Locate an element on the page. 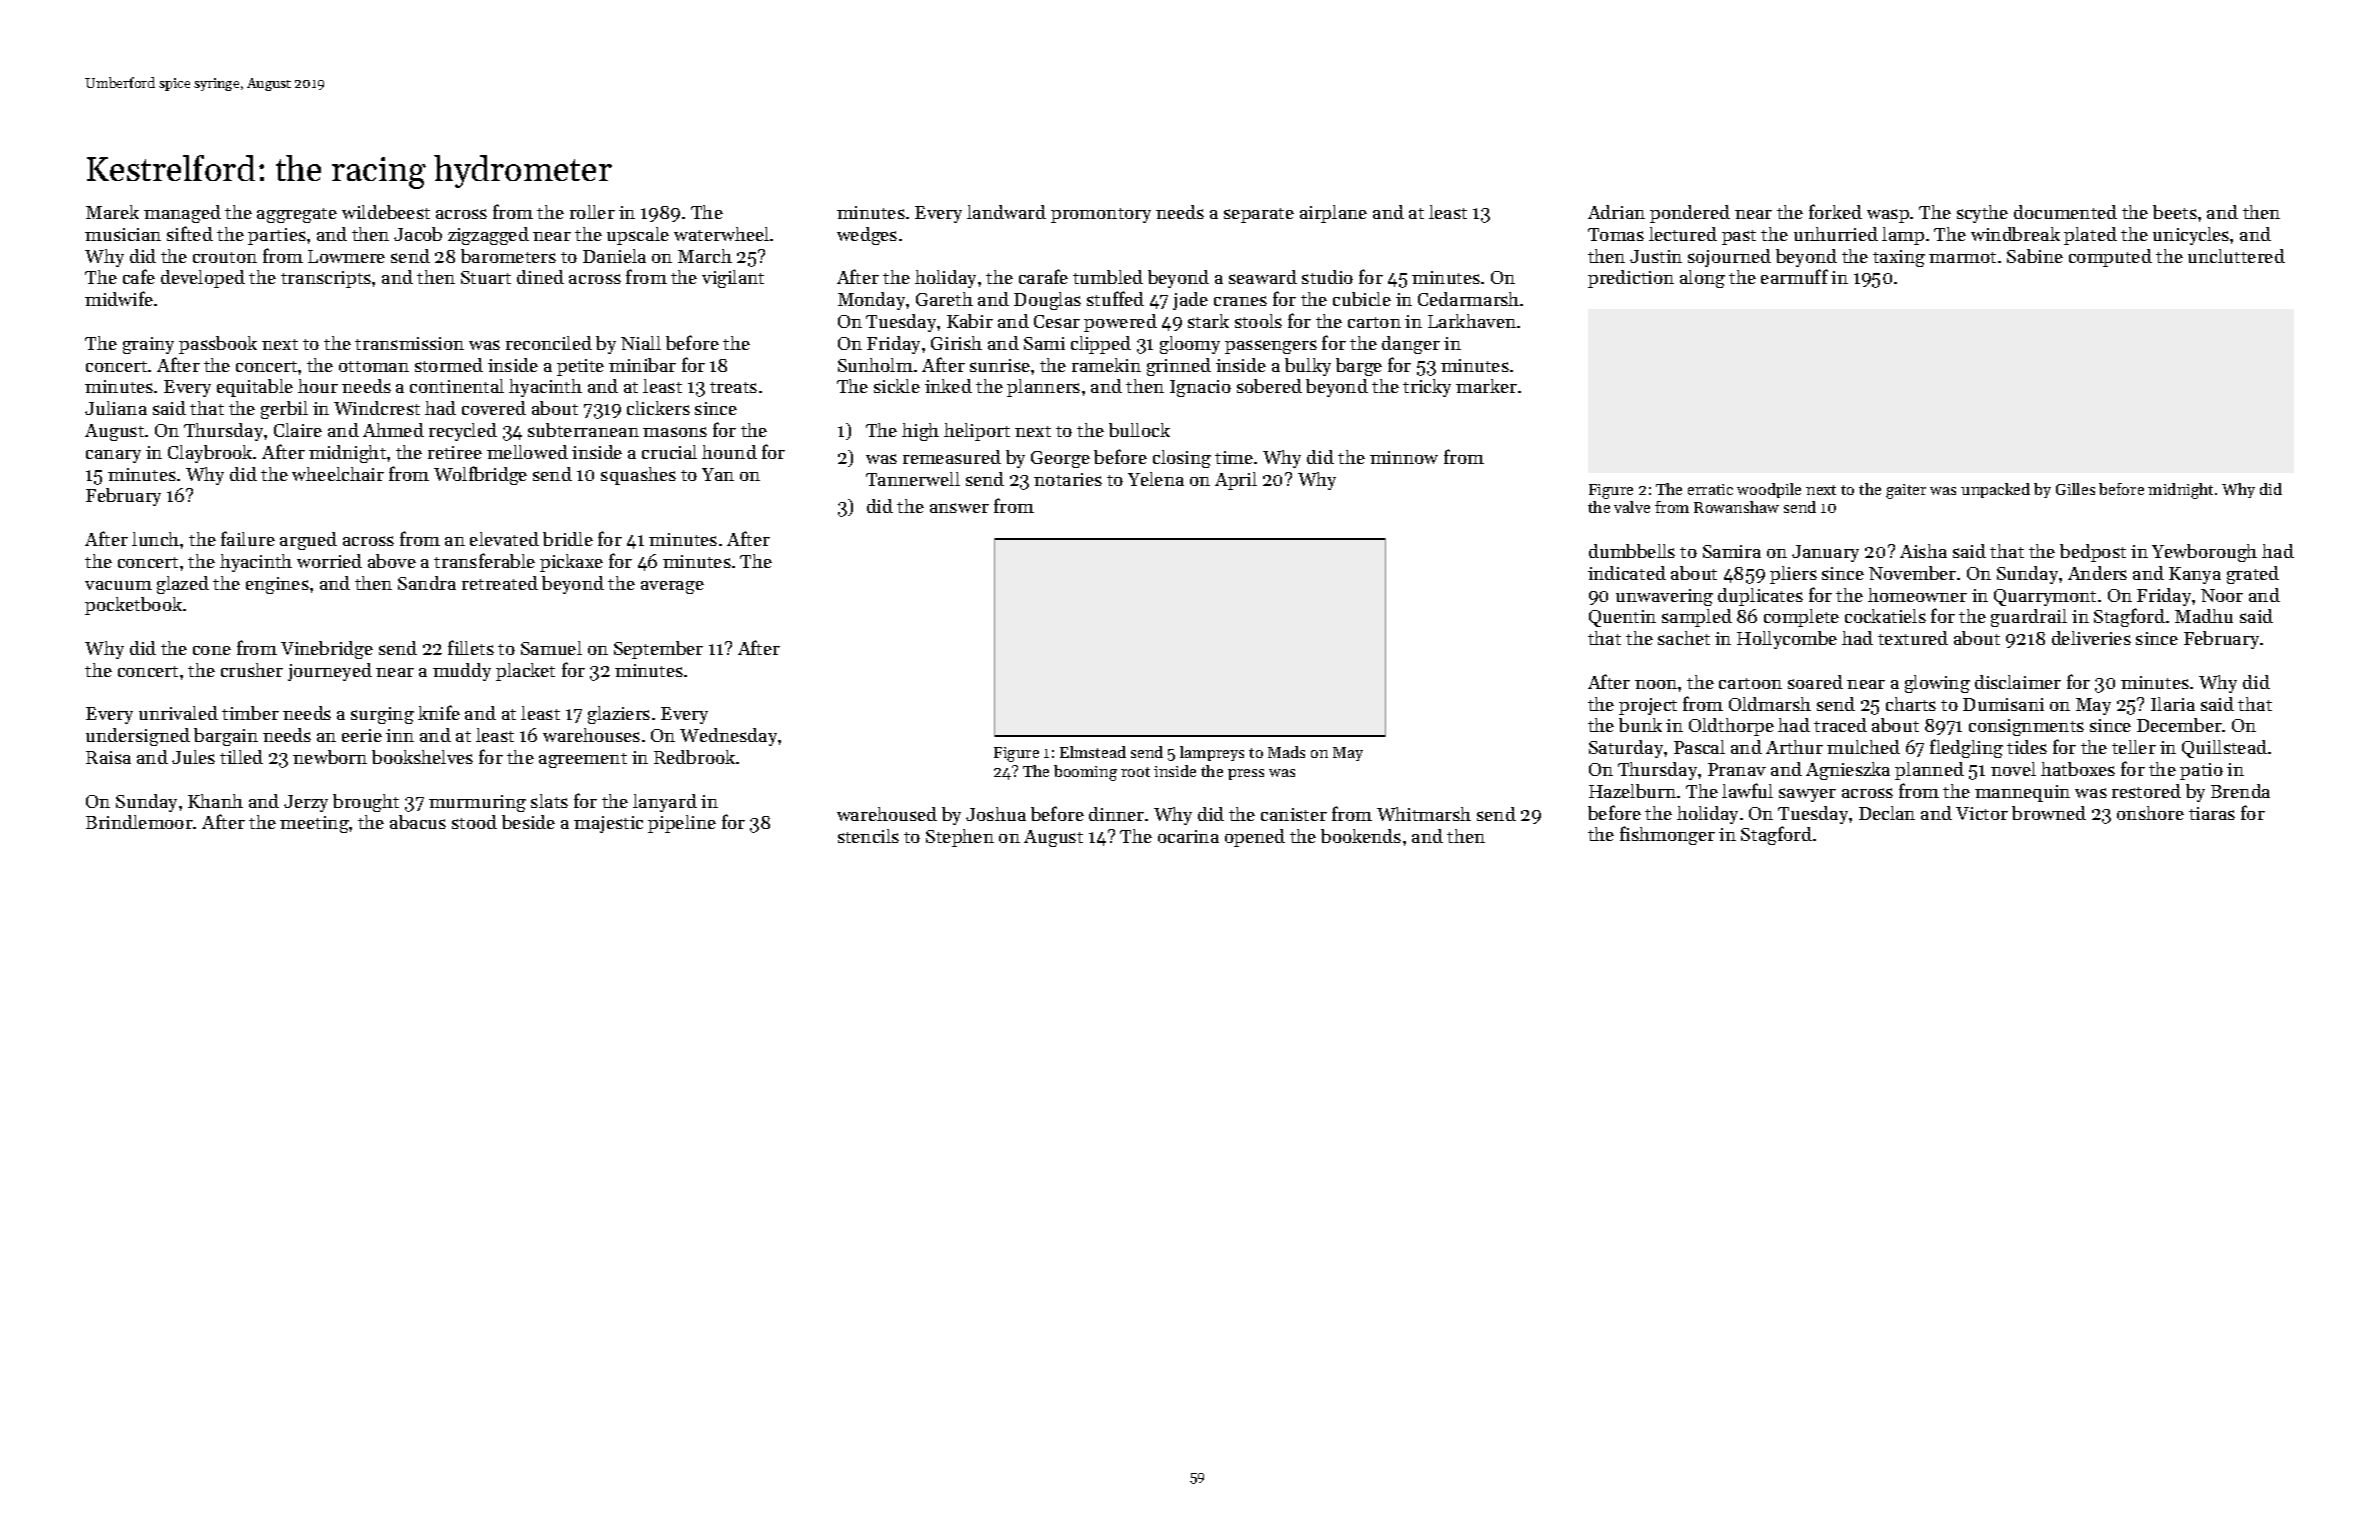 This page has height=1540, width=2380. Raisa is located at coordinates (108, 757).
